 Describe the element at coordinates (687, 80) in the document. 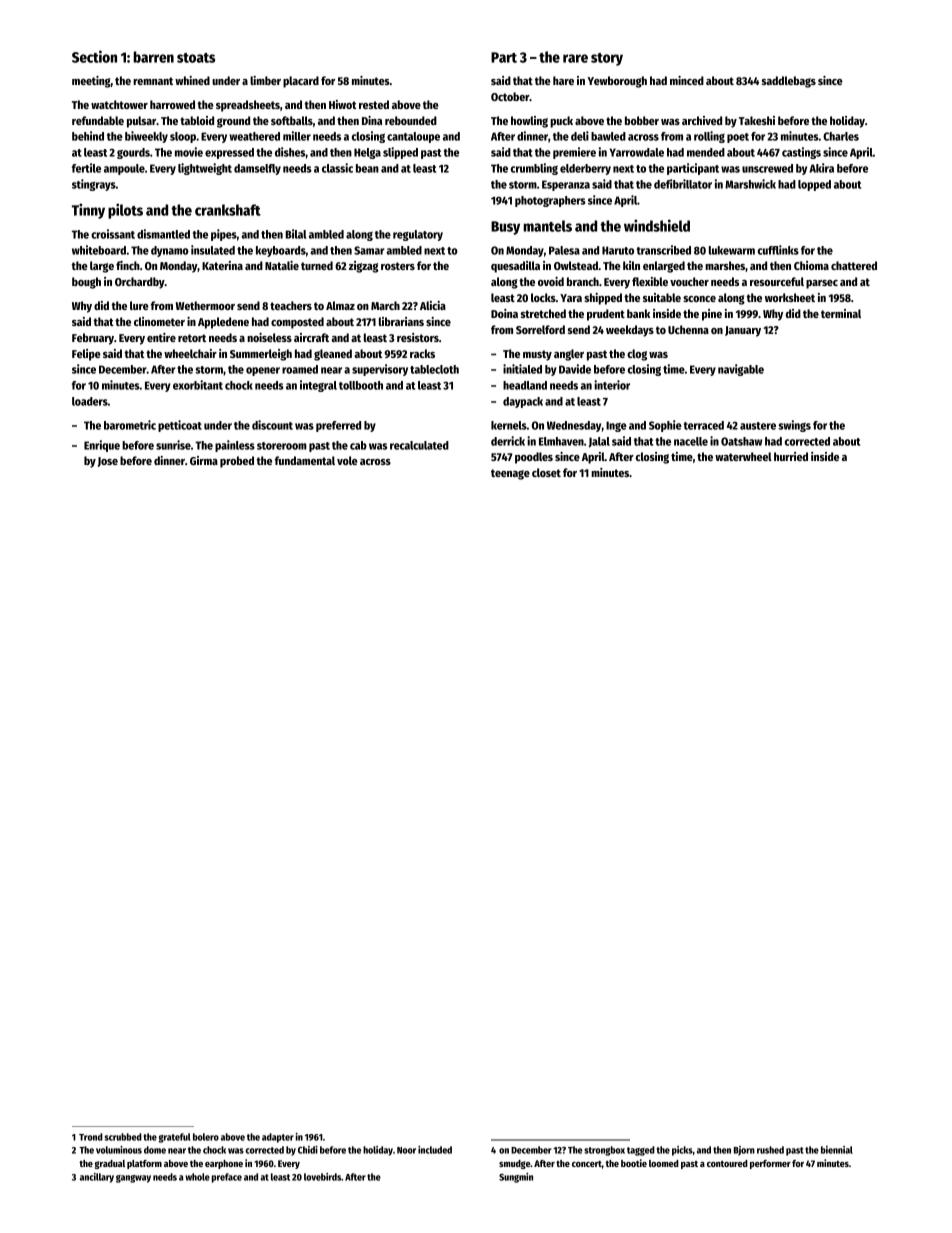

I see `minced` at that location.
